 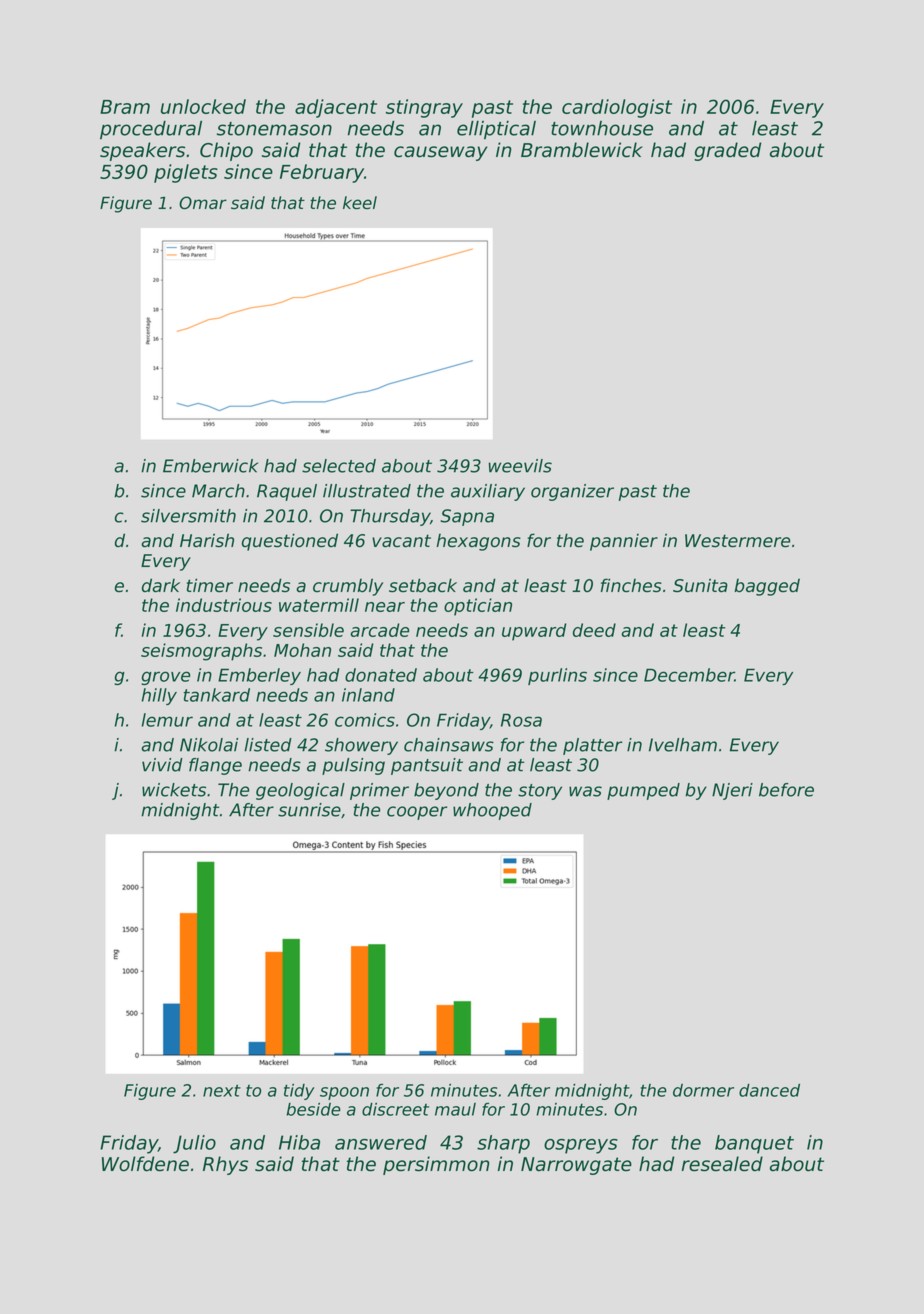 I want to click on weevils, so click(x=520, y=466).
